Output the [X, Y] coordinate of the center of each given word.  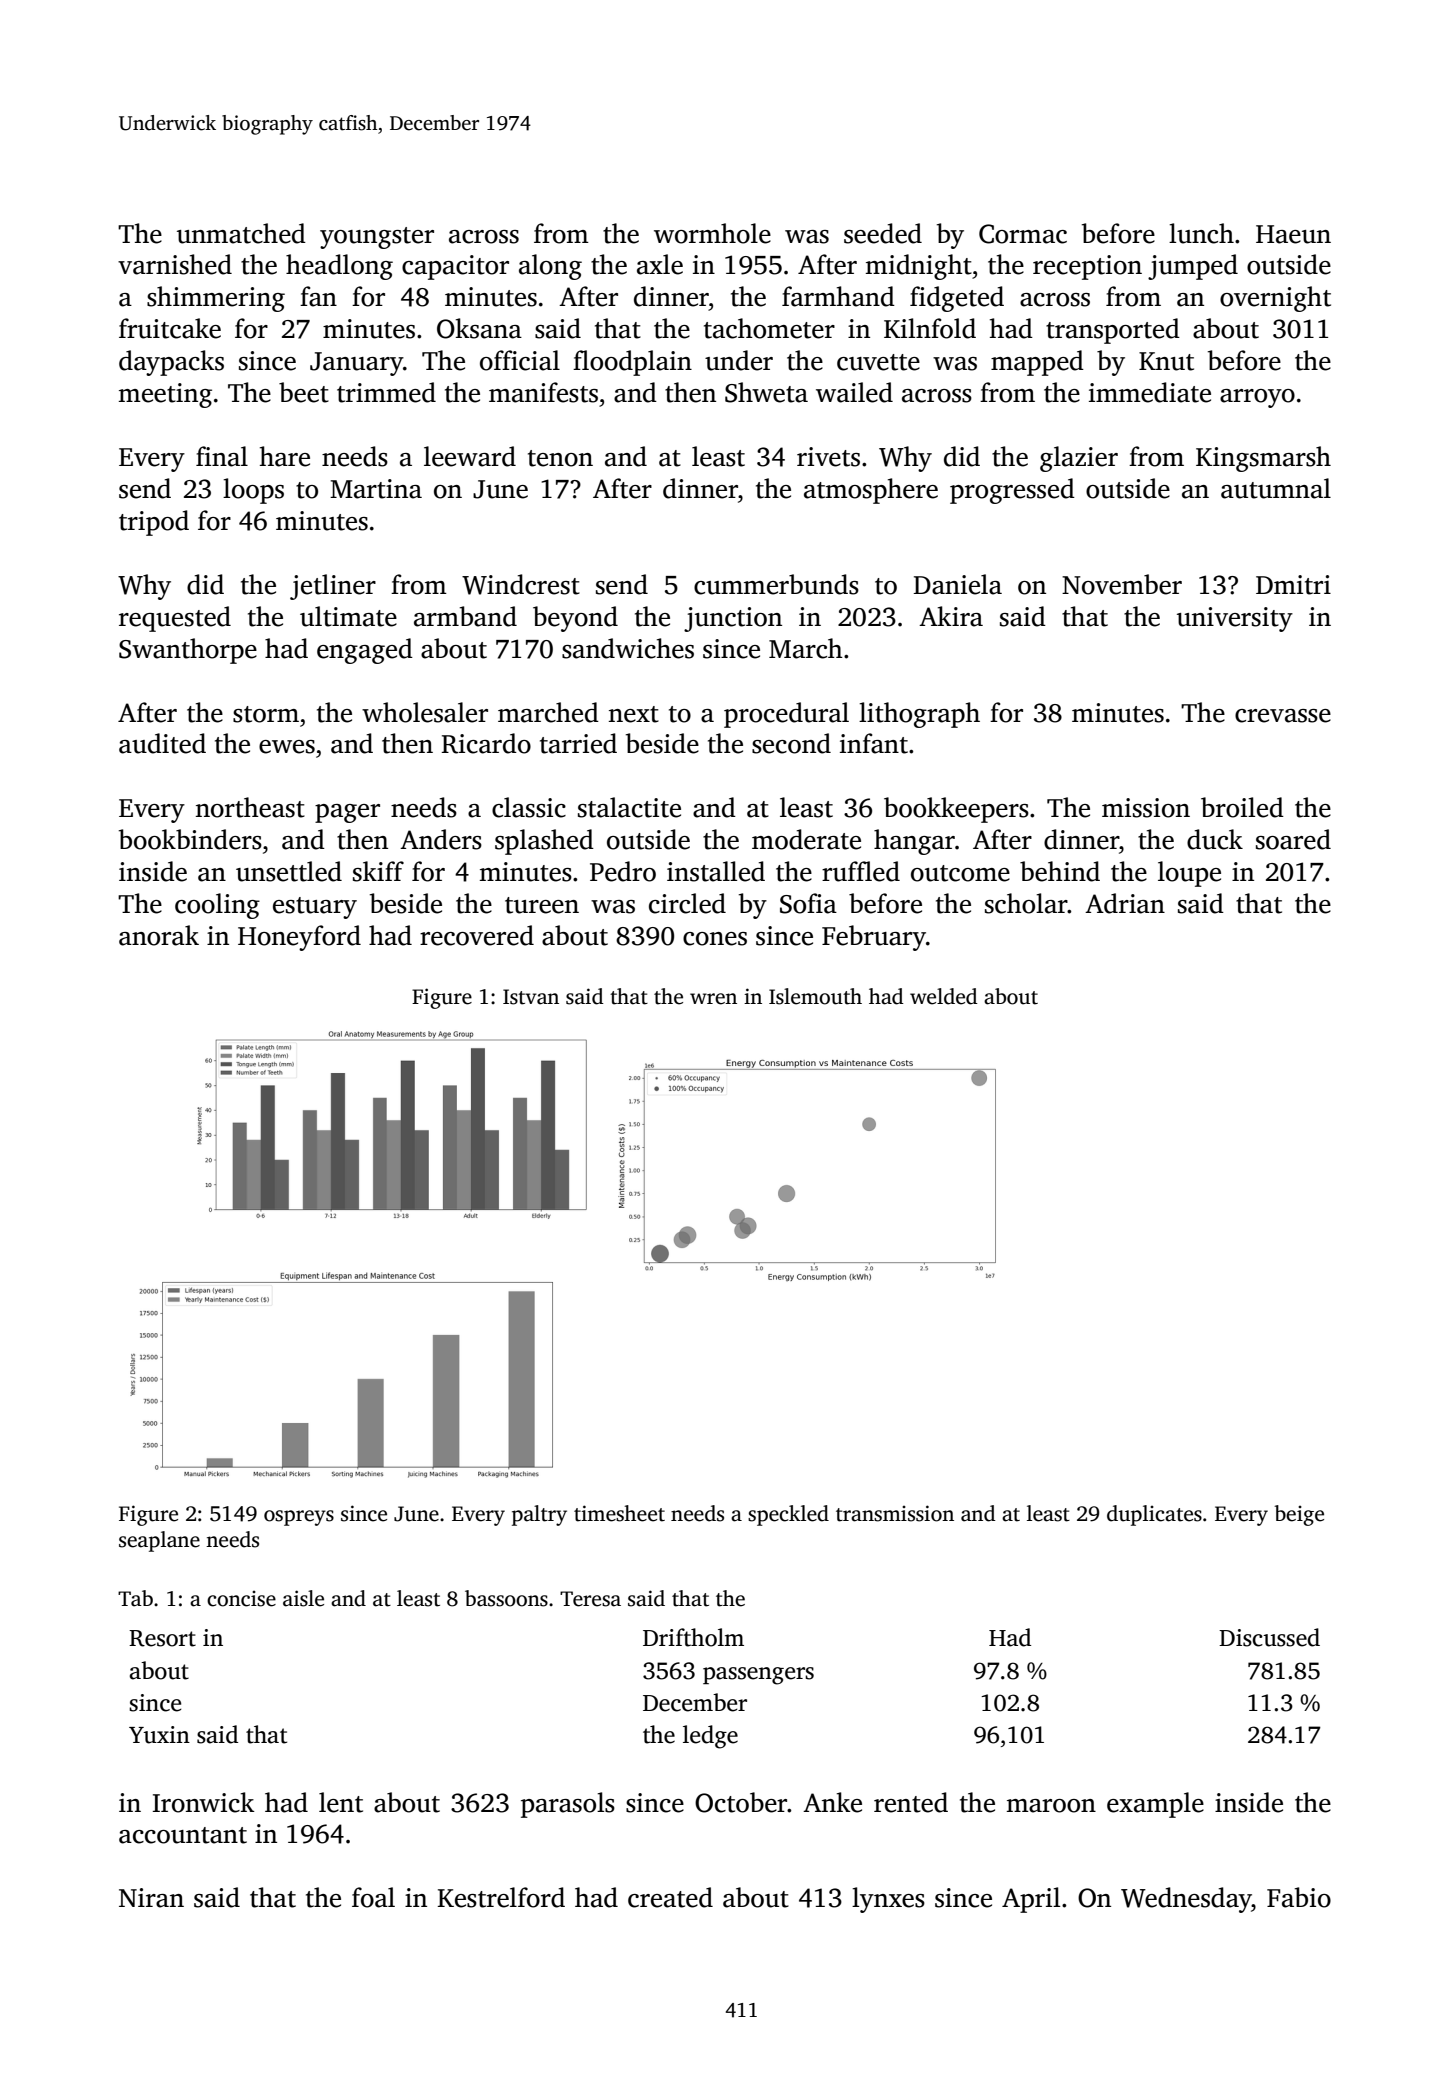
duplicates [1154, 1515]
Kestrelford [501, 1897]
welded [944, 996]
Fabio [1299, 1897]
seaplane [159, 1541]
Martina [376, 489]
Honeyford [299, 938]
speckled [788, 1515]
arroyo [1257, 398]
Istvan [531, 997]
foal [373, 1897]
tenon [560, 458]
